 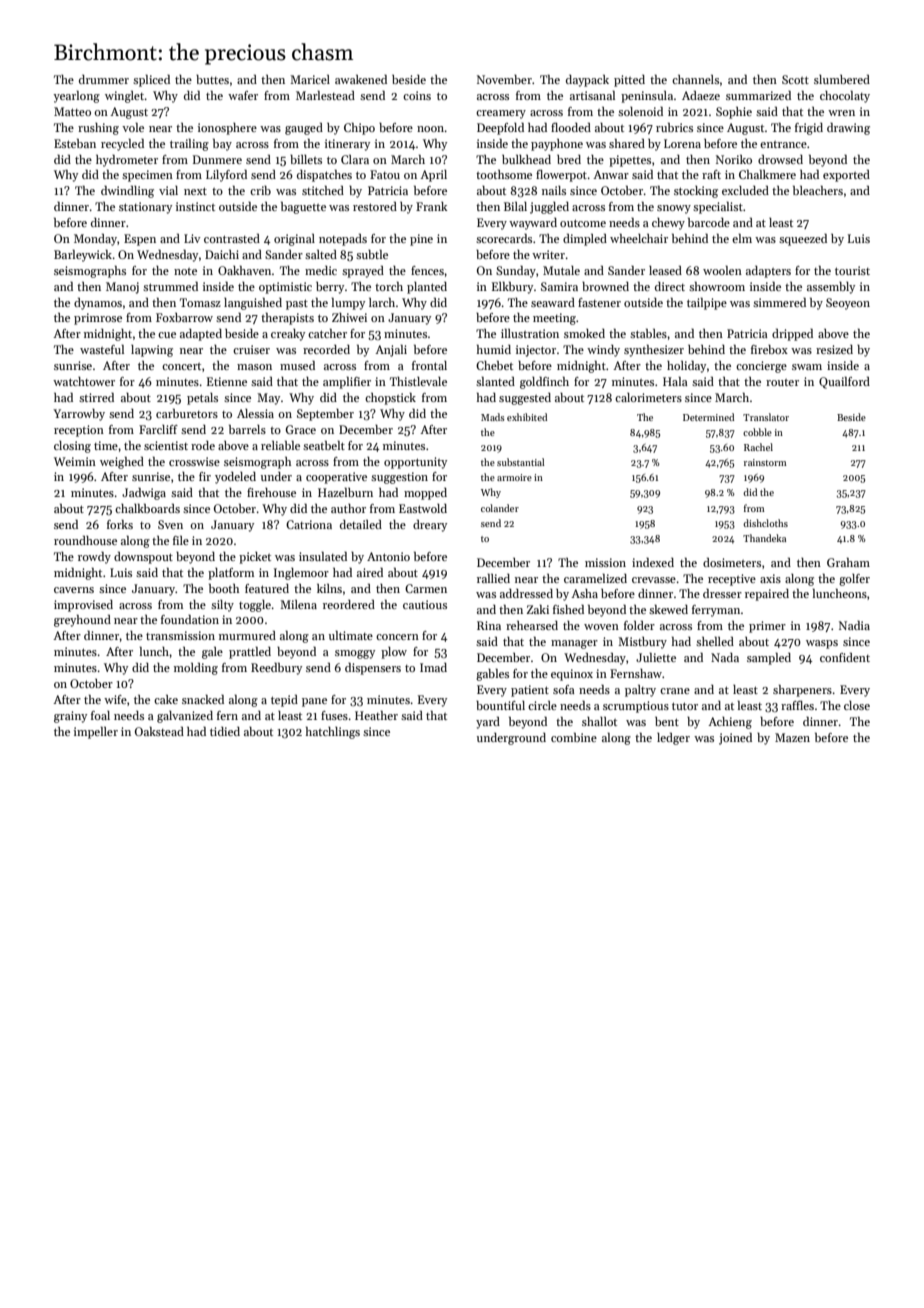 What do you see at coordinates (226, 176) in the document?
I see `Lilyford` at bounding box center [226, 176].
